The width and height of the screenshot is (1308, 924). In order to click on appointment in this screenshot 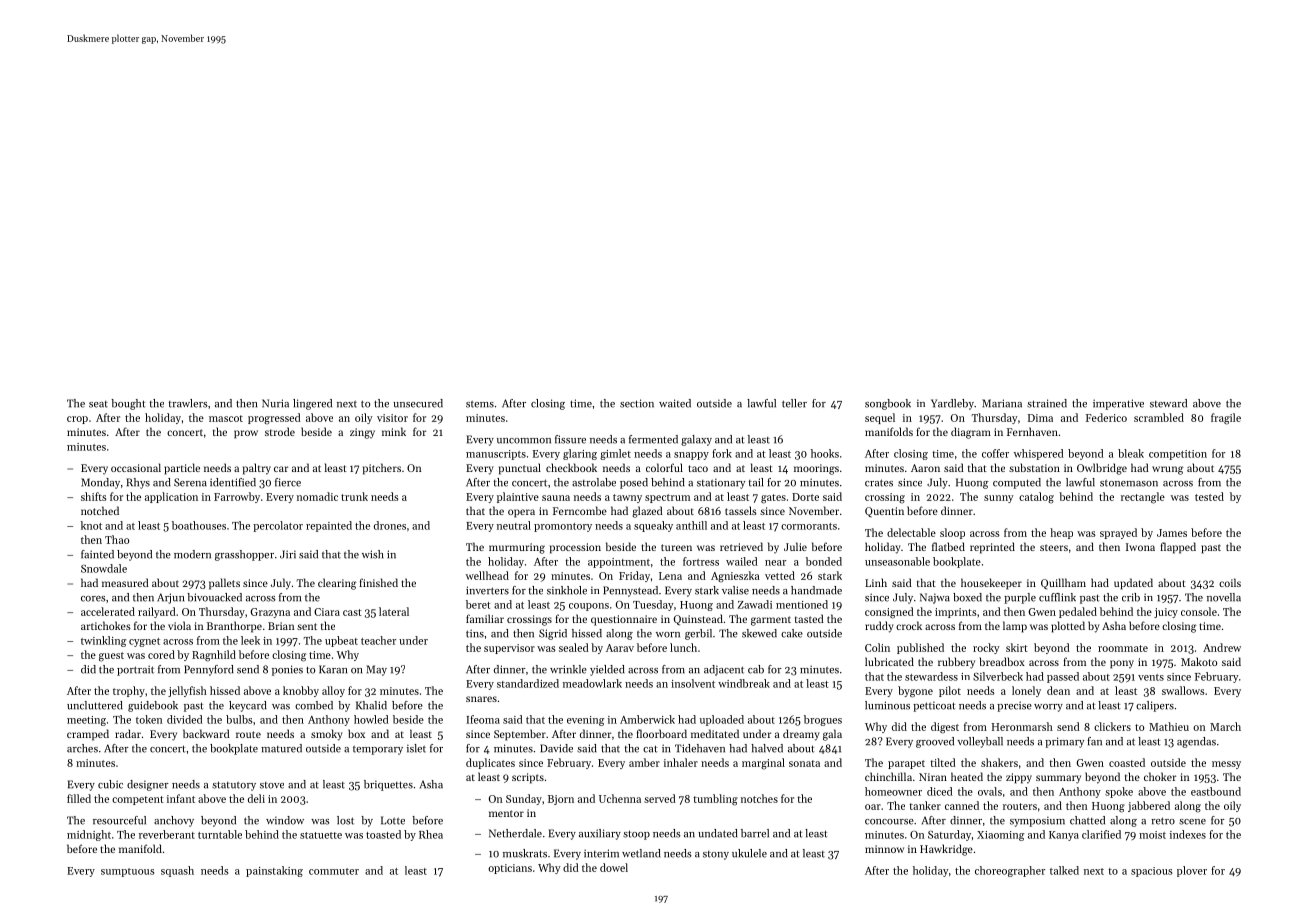, I will do `click(619, 563)`.
